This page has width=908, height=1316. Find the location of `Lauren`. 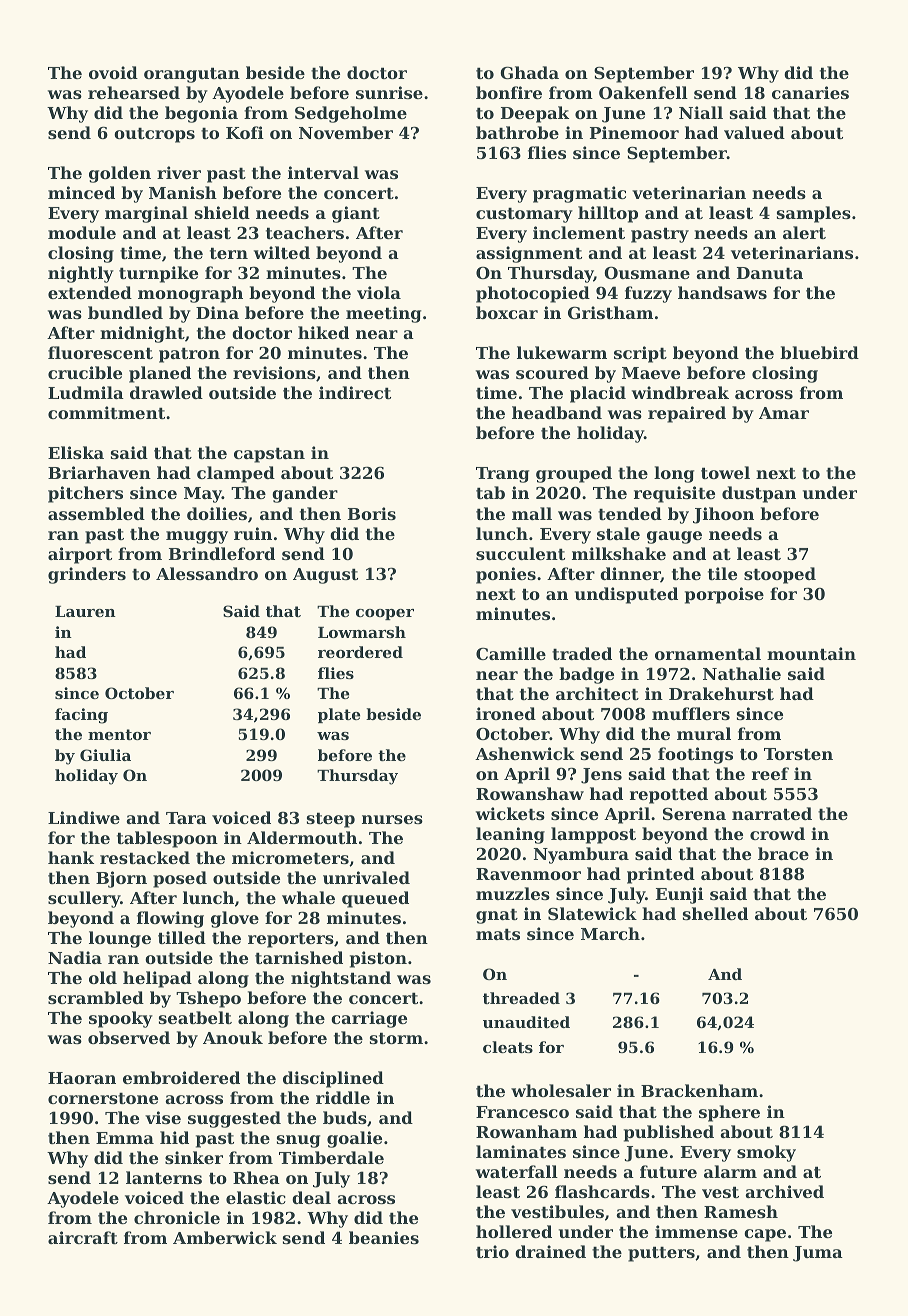

Lauren is located at coordinates (85, 611).
